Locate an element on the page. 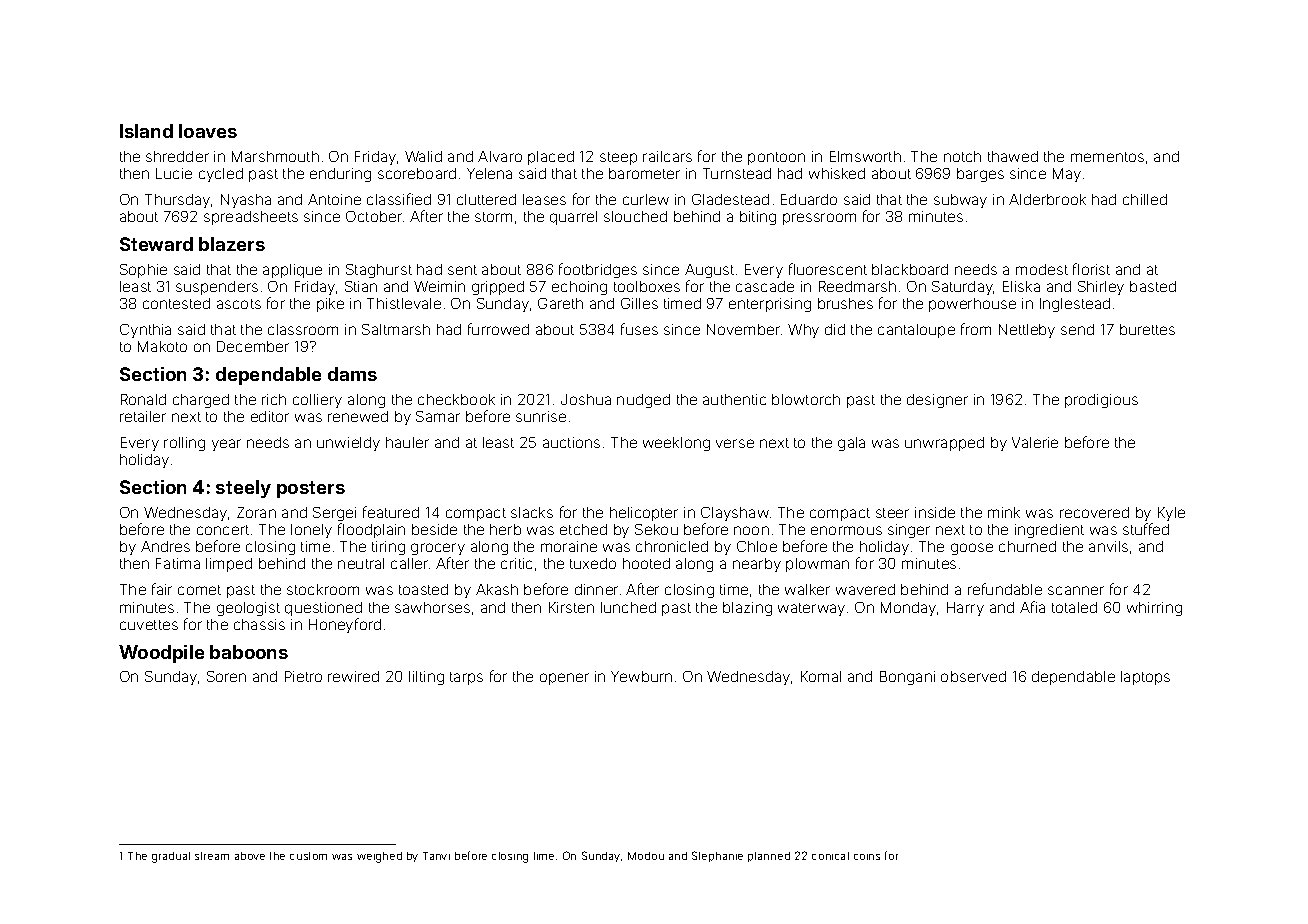 This document has width=1308, height=924. Andres is located at coordinates (165, 546).
